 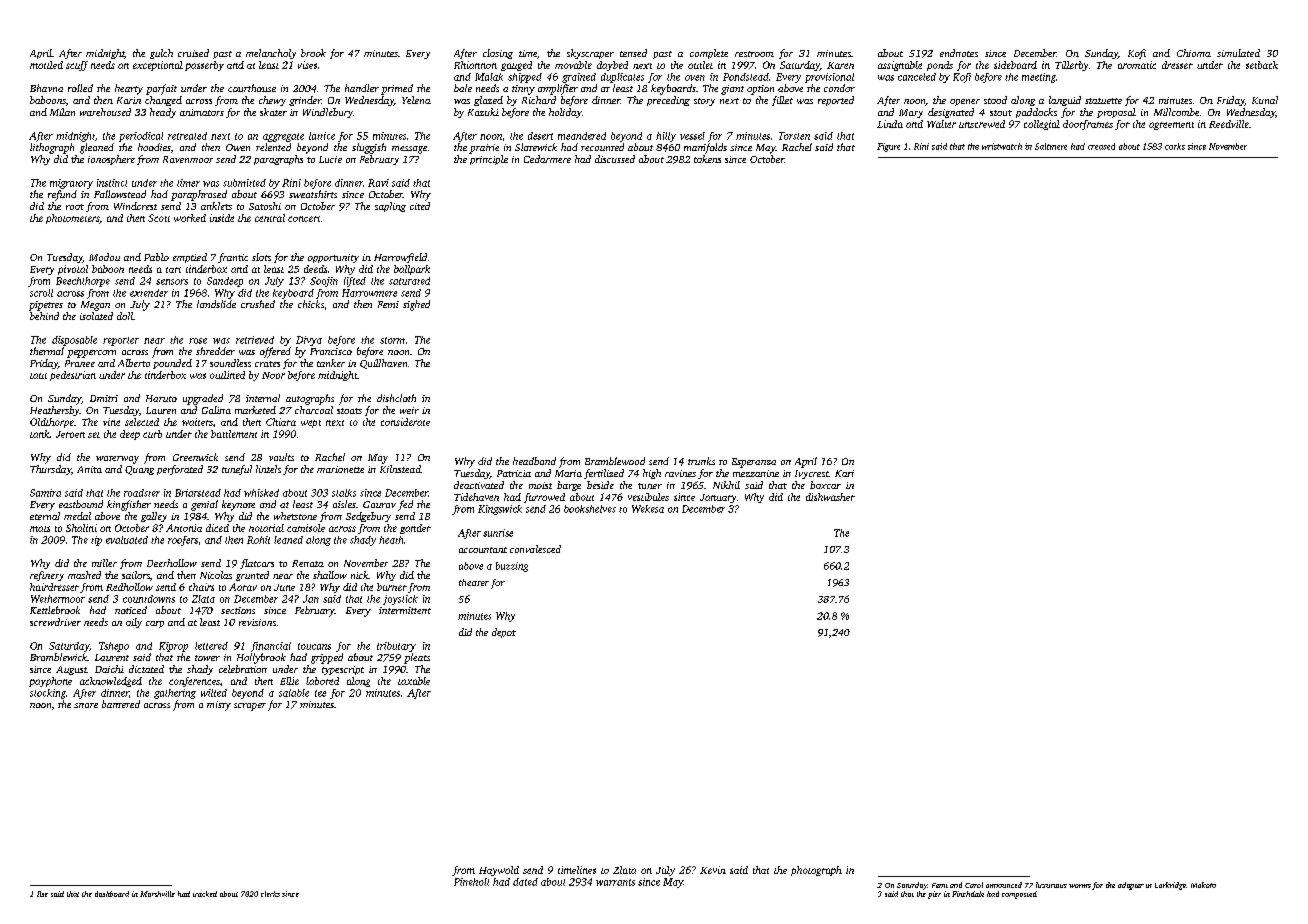 What do you see at coordinates (974, 885) in the screenshot?
I see `Carol` at bounding box center [974, 885].
